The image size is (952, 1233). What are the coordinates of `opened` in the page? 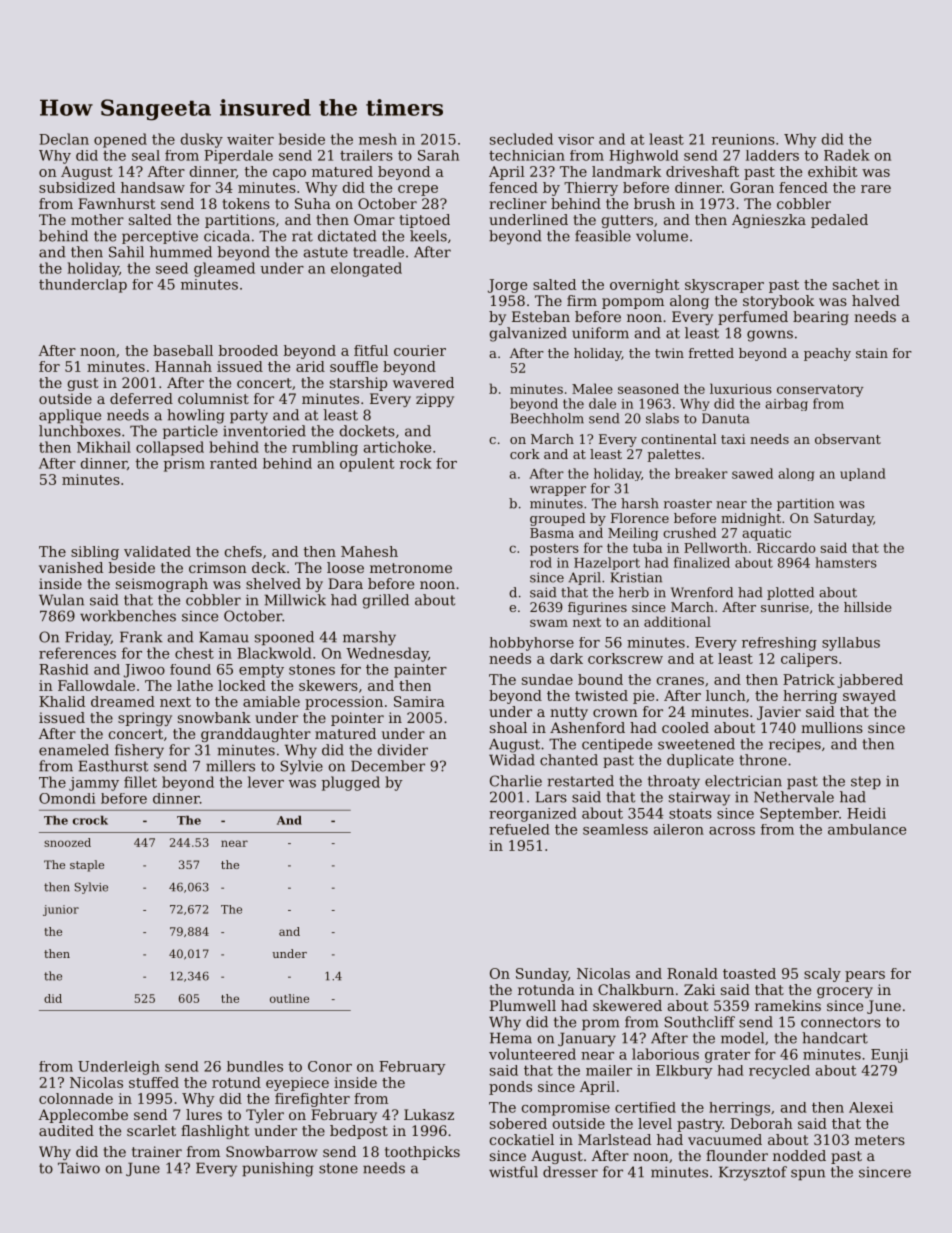 It's located at (120, 140).
